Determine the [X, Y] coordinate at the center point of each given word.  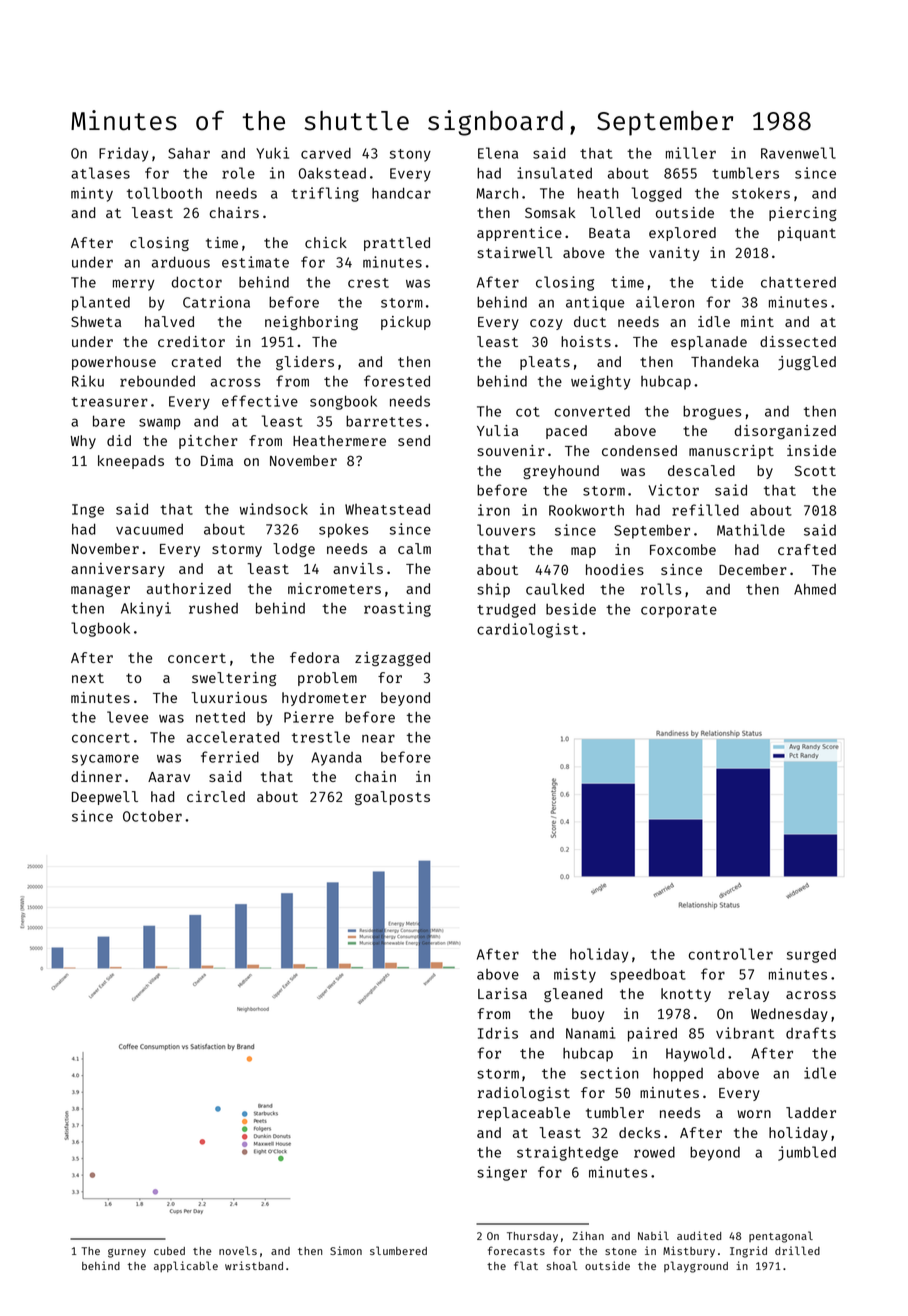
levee [127, 717]
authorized [189, 588]
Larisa [502, 993]
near [378, 738]
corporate [679, 611]
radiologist [524, 1094]
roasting [397, 609]
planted [101, 303]
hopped [678, 1074]
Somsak [550, 212]
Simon [346, 1250]
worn [754, 1114]
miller [691, 153]
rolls [661, 589]
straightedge [567, 1153]
